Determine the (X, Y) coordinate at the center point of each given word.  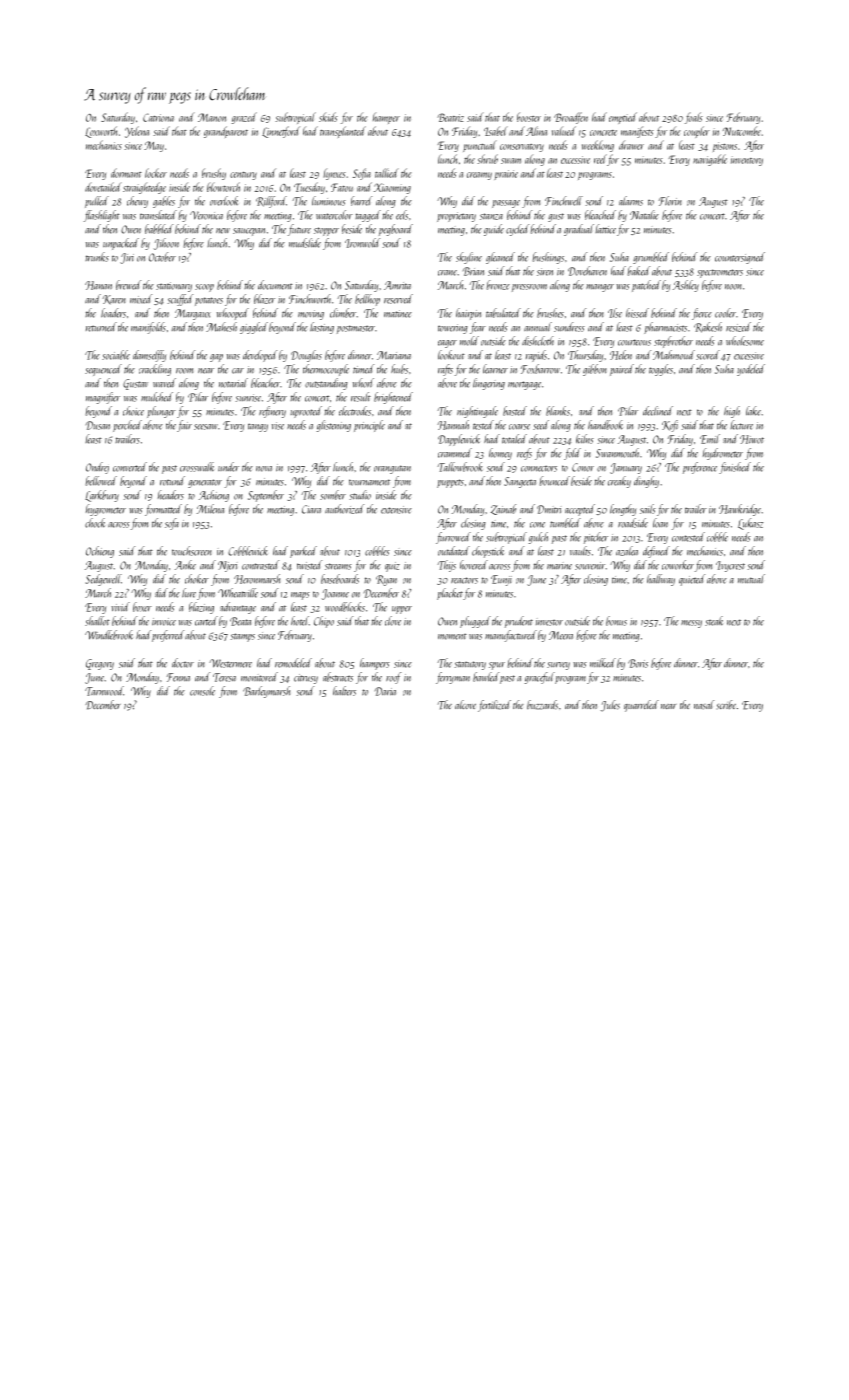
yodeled (751, 370)
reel (600, 159)
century (243, 176)
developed (260, 356)
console (202, 691)
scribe (726, 704)
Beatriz (450, 117)
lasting (322, 328)
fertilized (494, 706)
